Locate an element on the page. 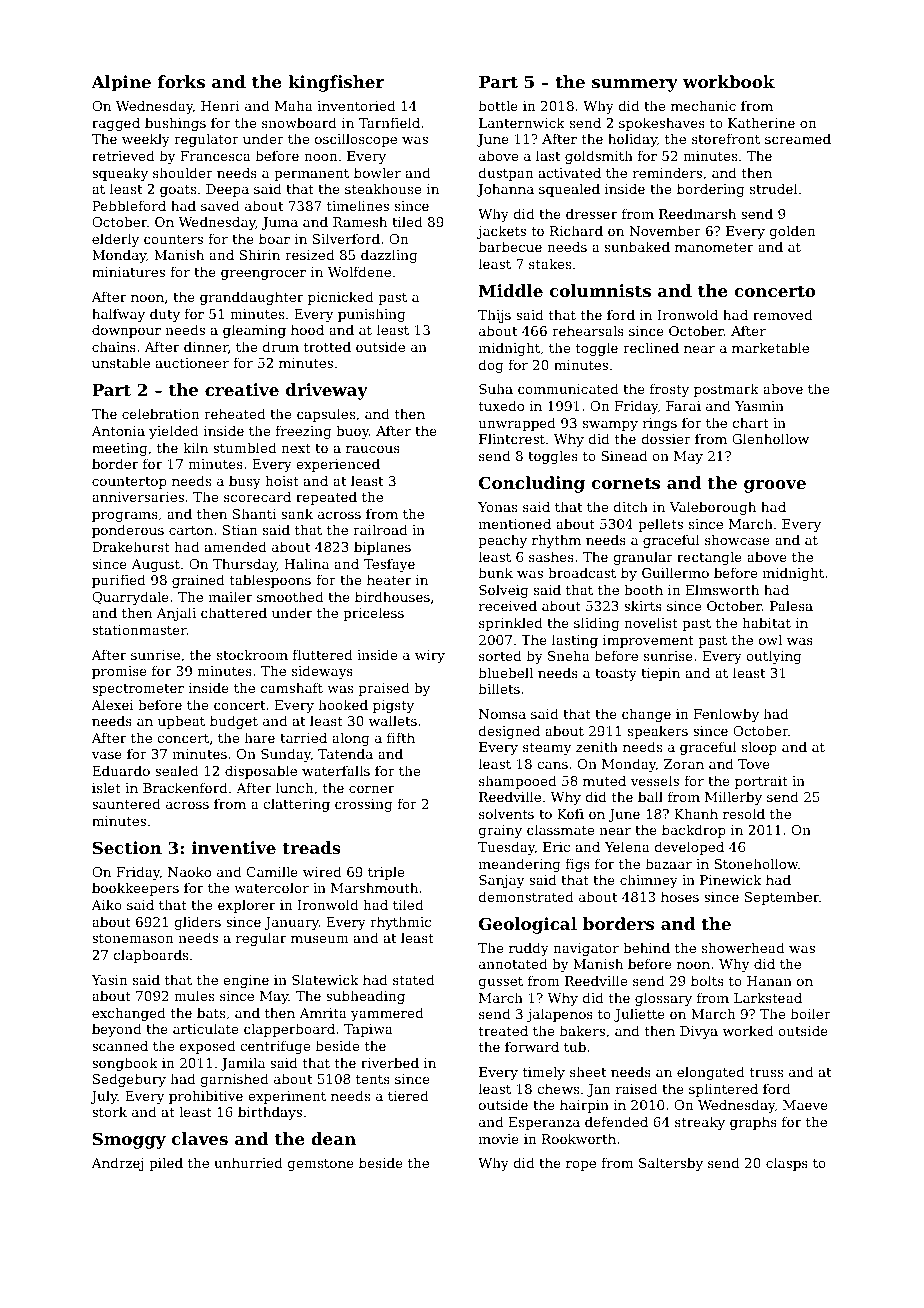 This page has height=1308, width=924. programs is located at coordinates (125, 517).
